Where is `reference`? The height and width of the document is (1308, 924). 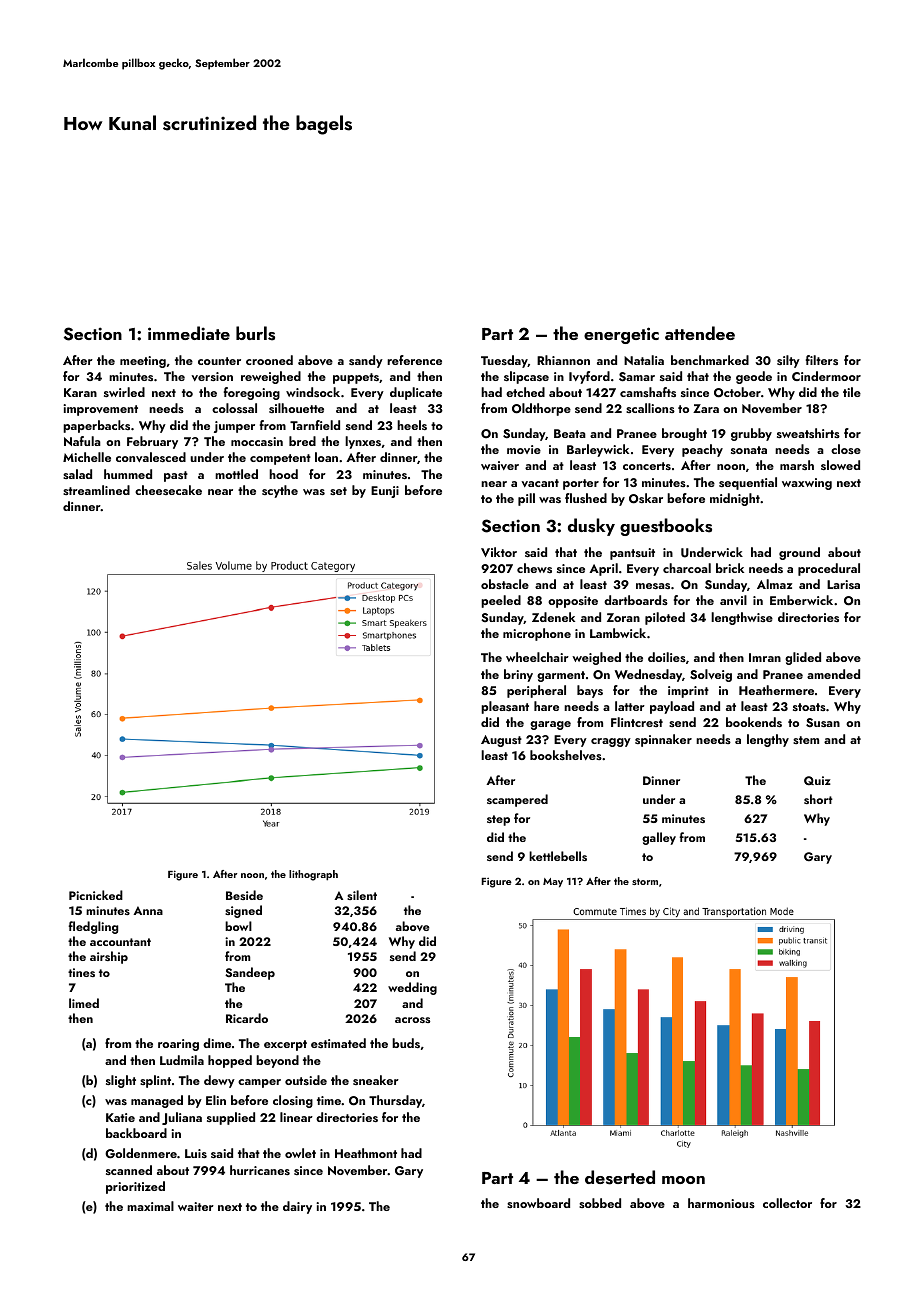
reference is located at coordinates (414, 360).
